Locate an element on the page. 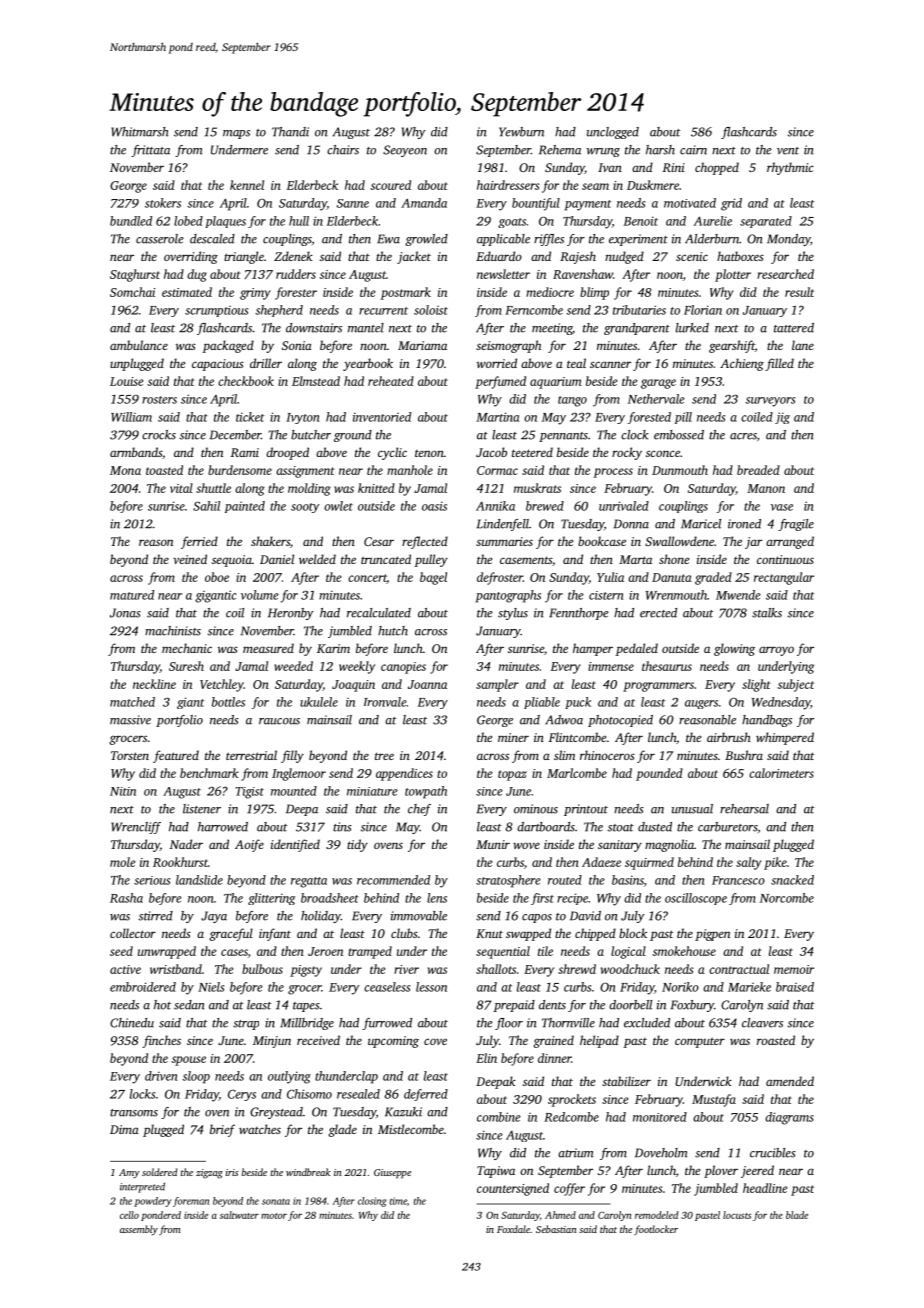  casserole is located at coordinates (160, 239).
